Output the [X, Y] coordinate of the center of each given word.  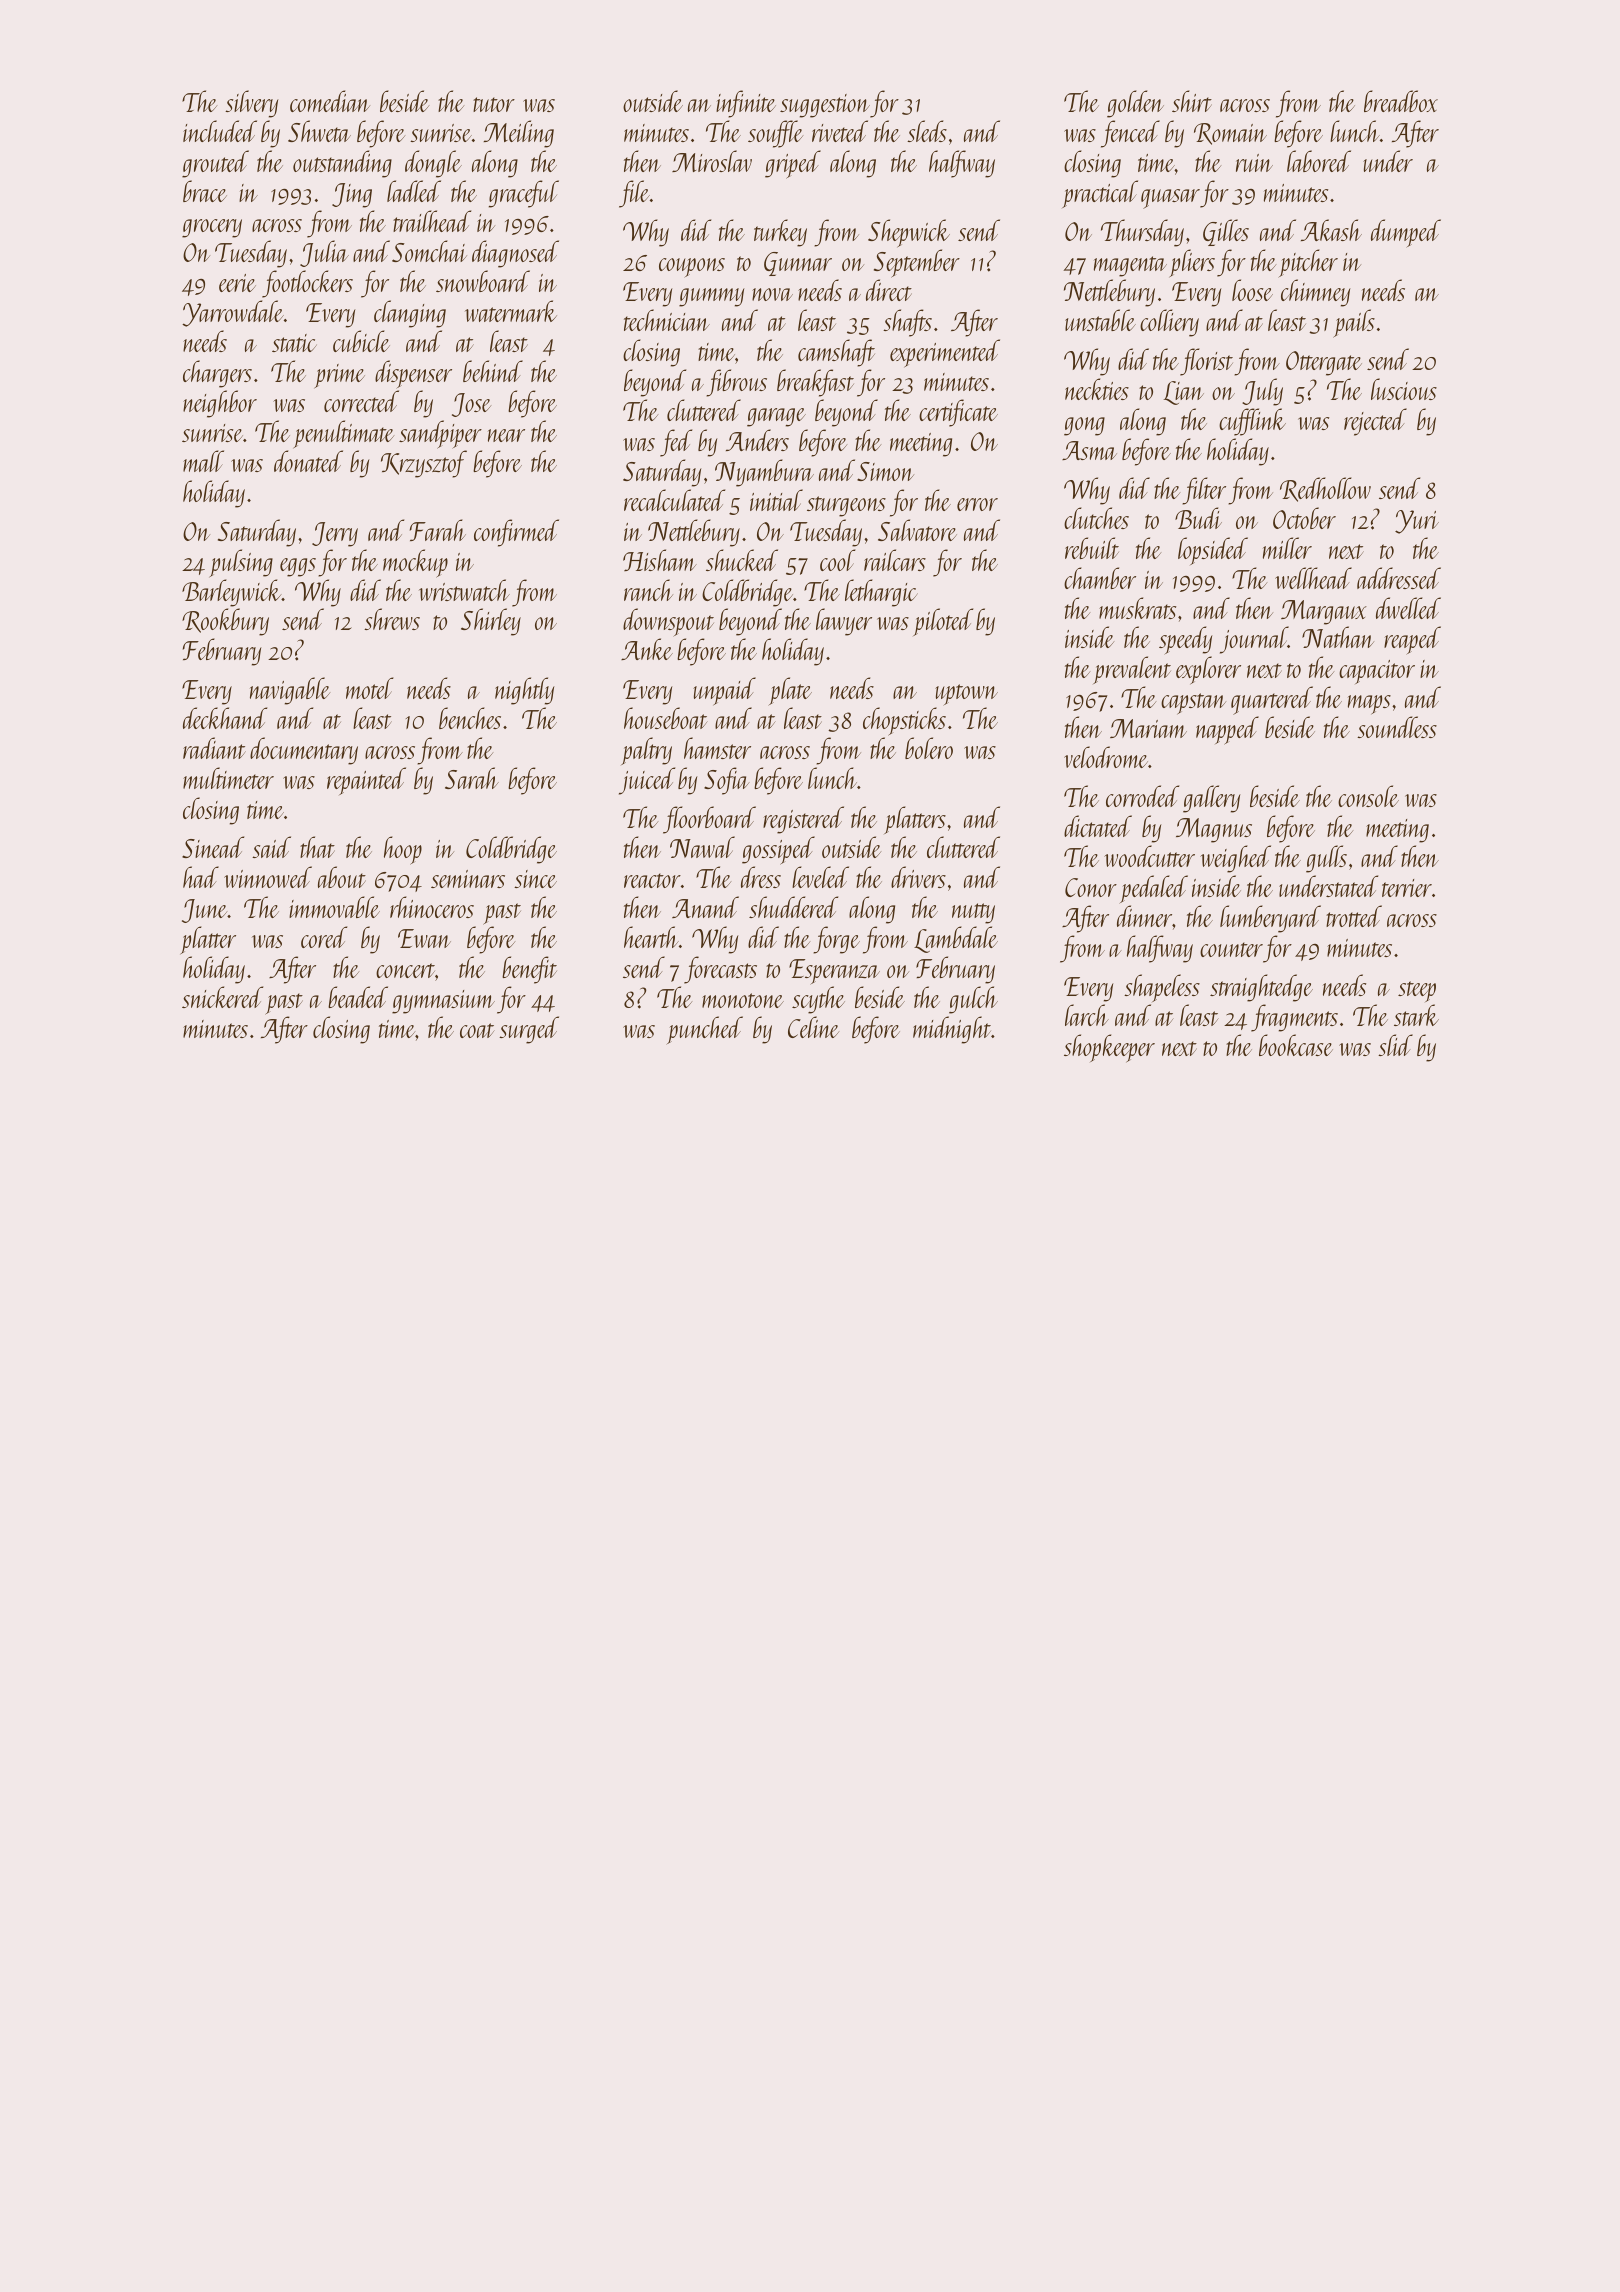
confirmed [516, 533]
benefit [529, 970]
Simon [885, 471]
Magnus [1214, 830]
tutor [494, 104]
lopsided [1213, 551]
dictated [1098, 826]
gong [1084, 426]
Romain [1230, 134]
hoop [403, 850]
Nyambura [764, 473]
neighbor [220, 404]
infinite [746, 104]
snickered [222, 997]
